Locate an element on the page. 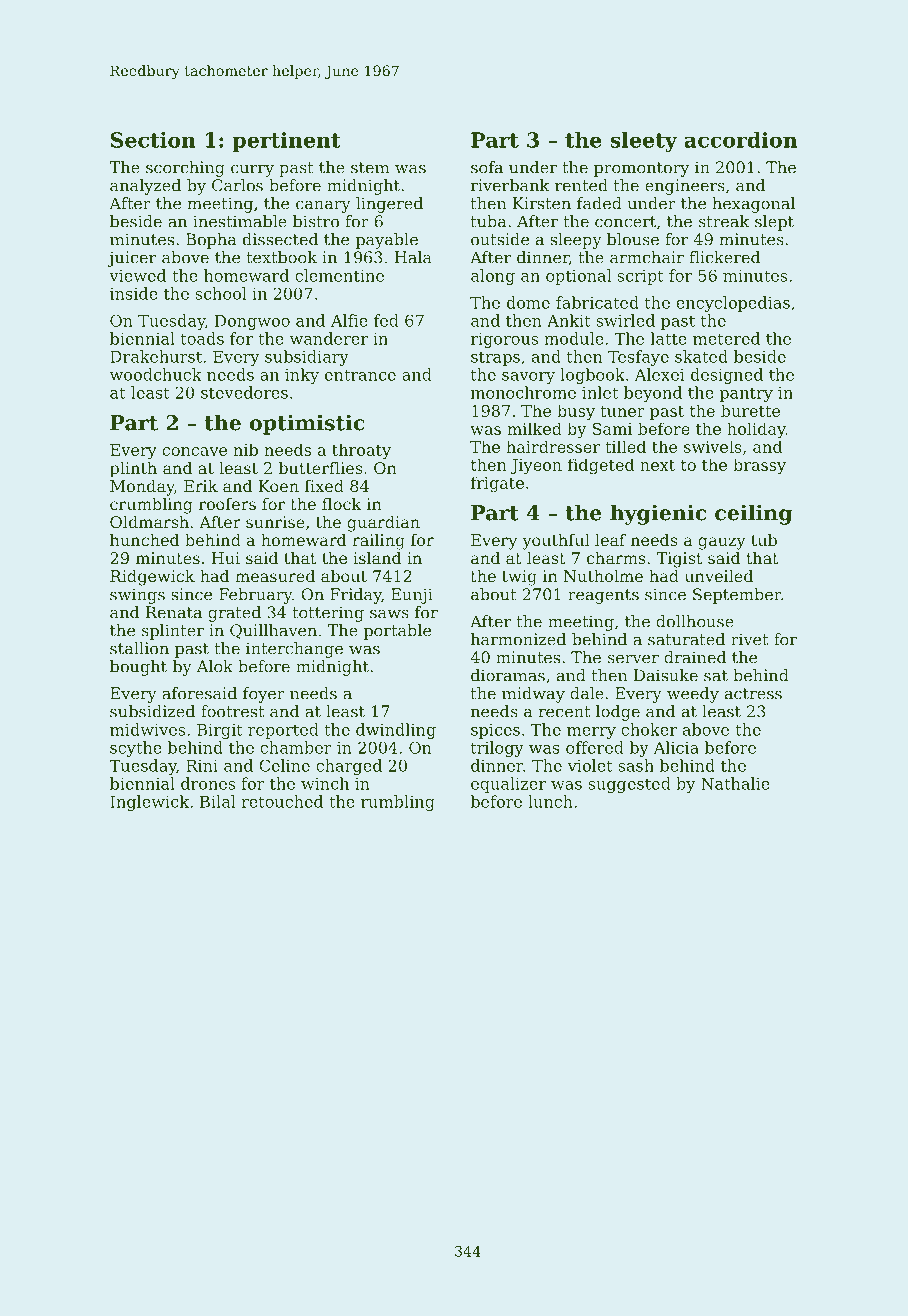 This image has height=1316, width=908. accordion is located at coordinates (740, 140).
